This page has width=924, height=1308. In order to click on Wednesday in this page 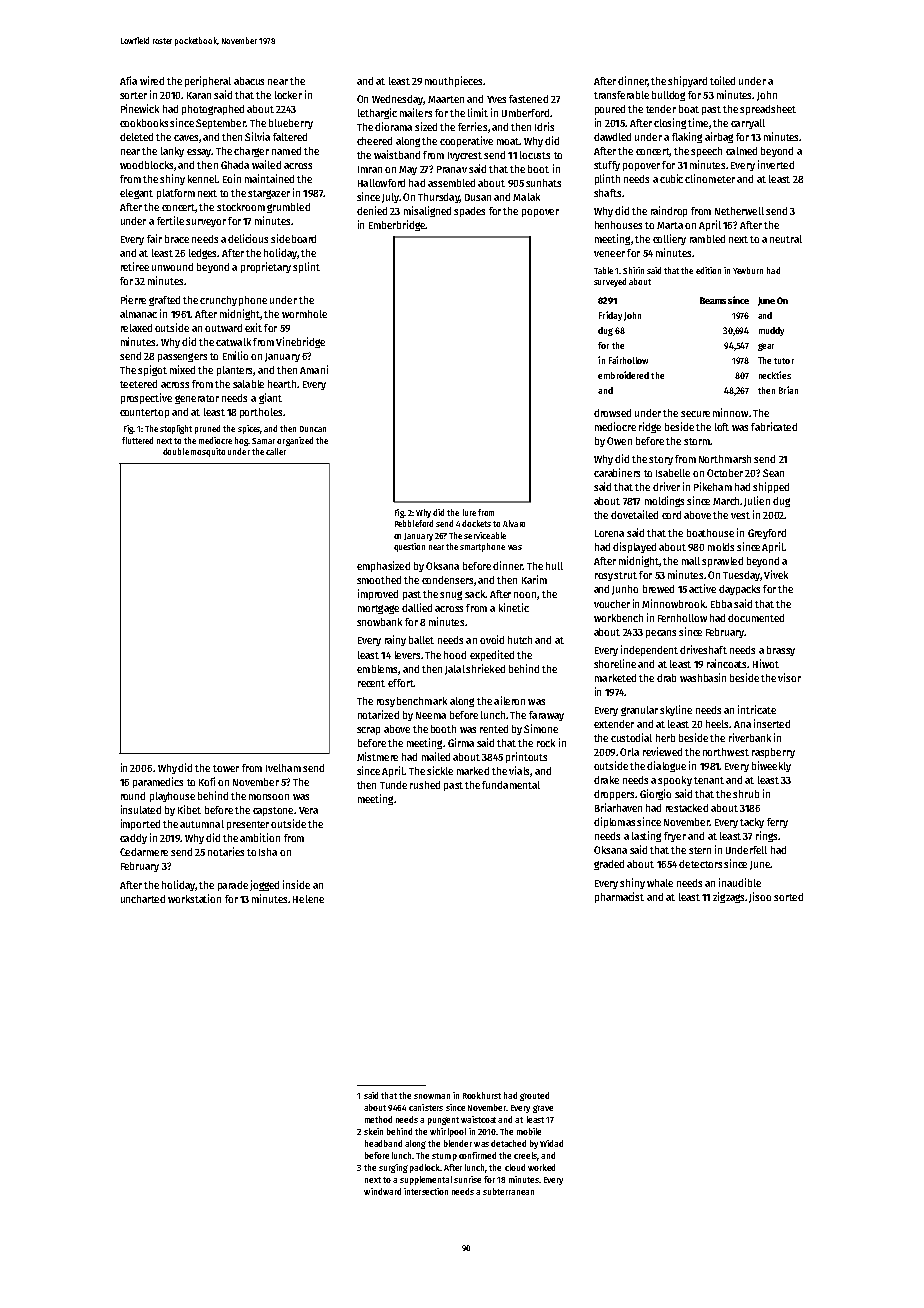, I will do `click(397, 100)`.
